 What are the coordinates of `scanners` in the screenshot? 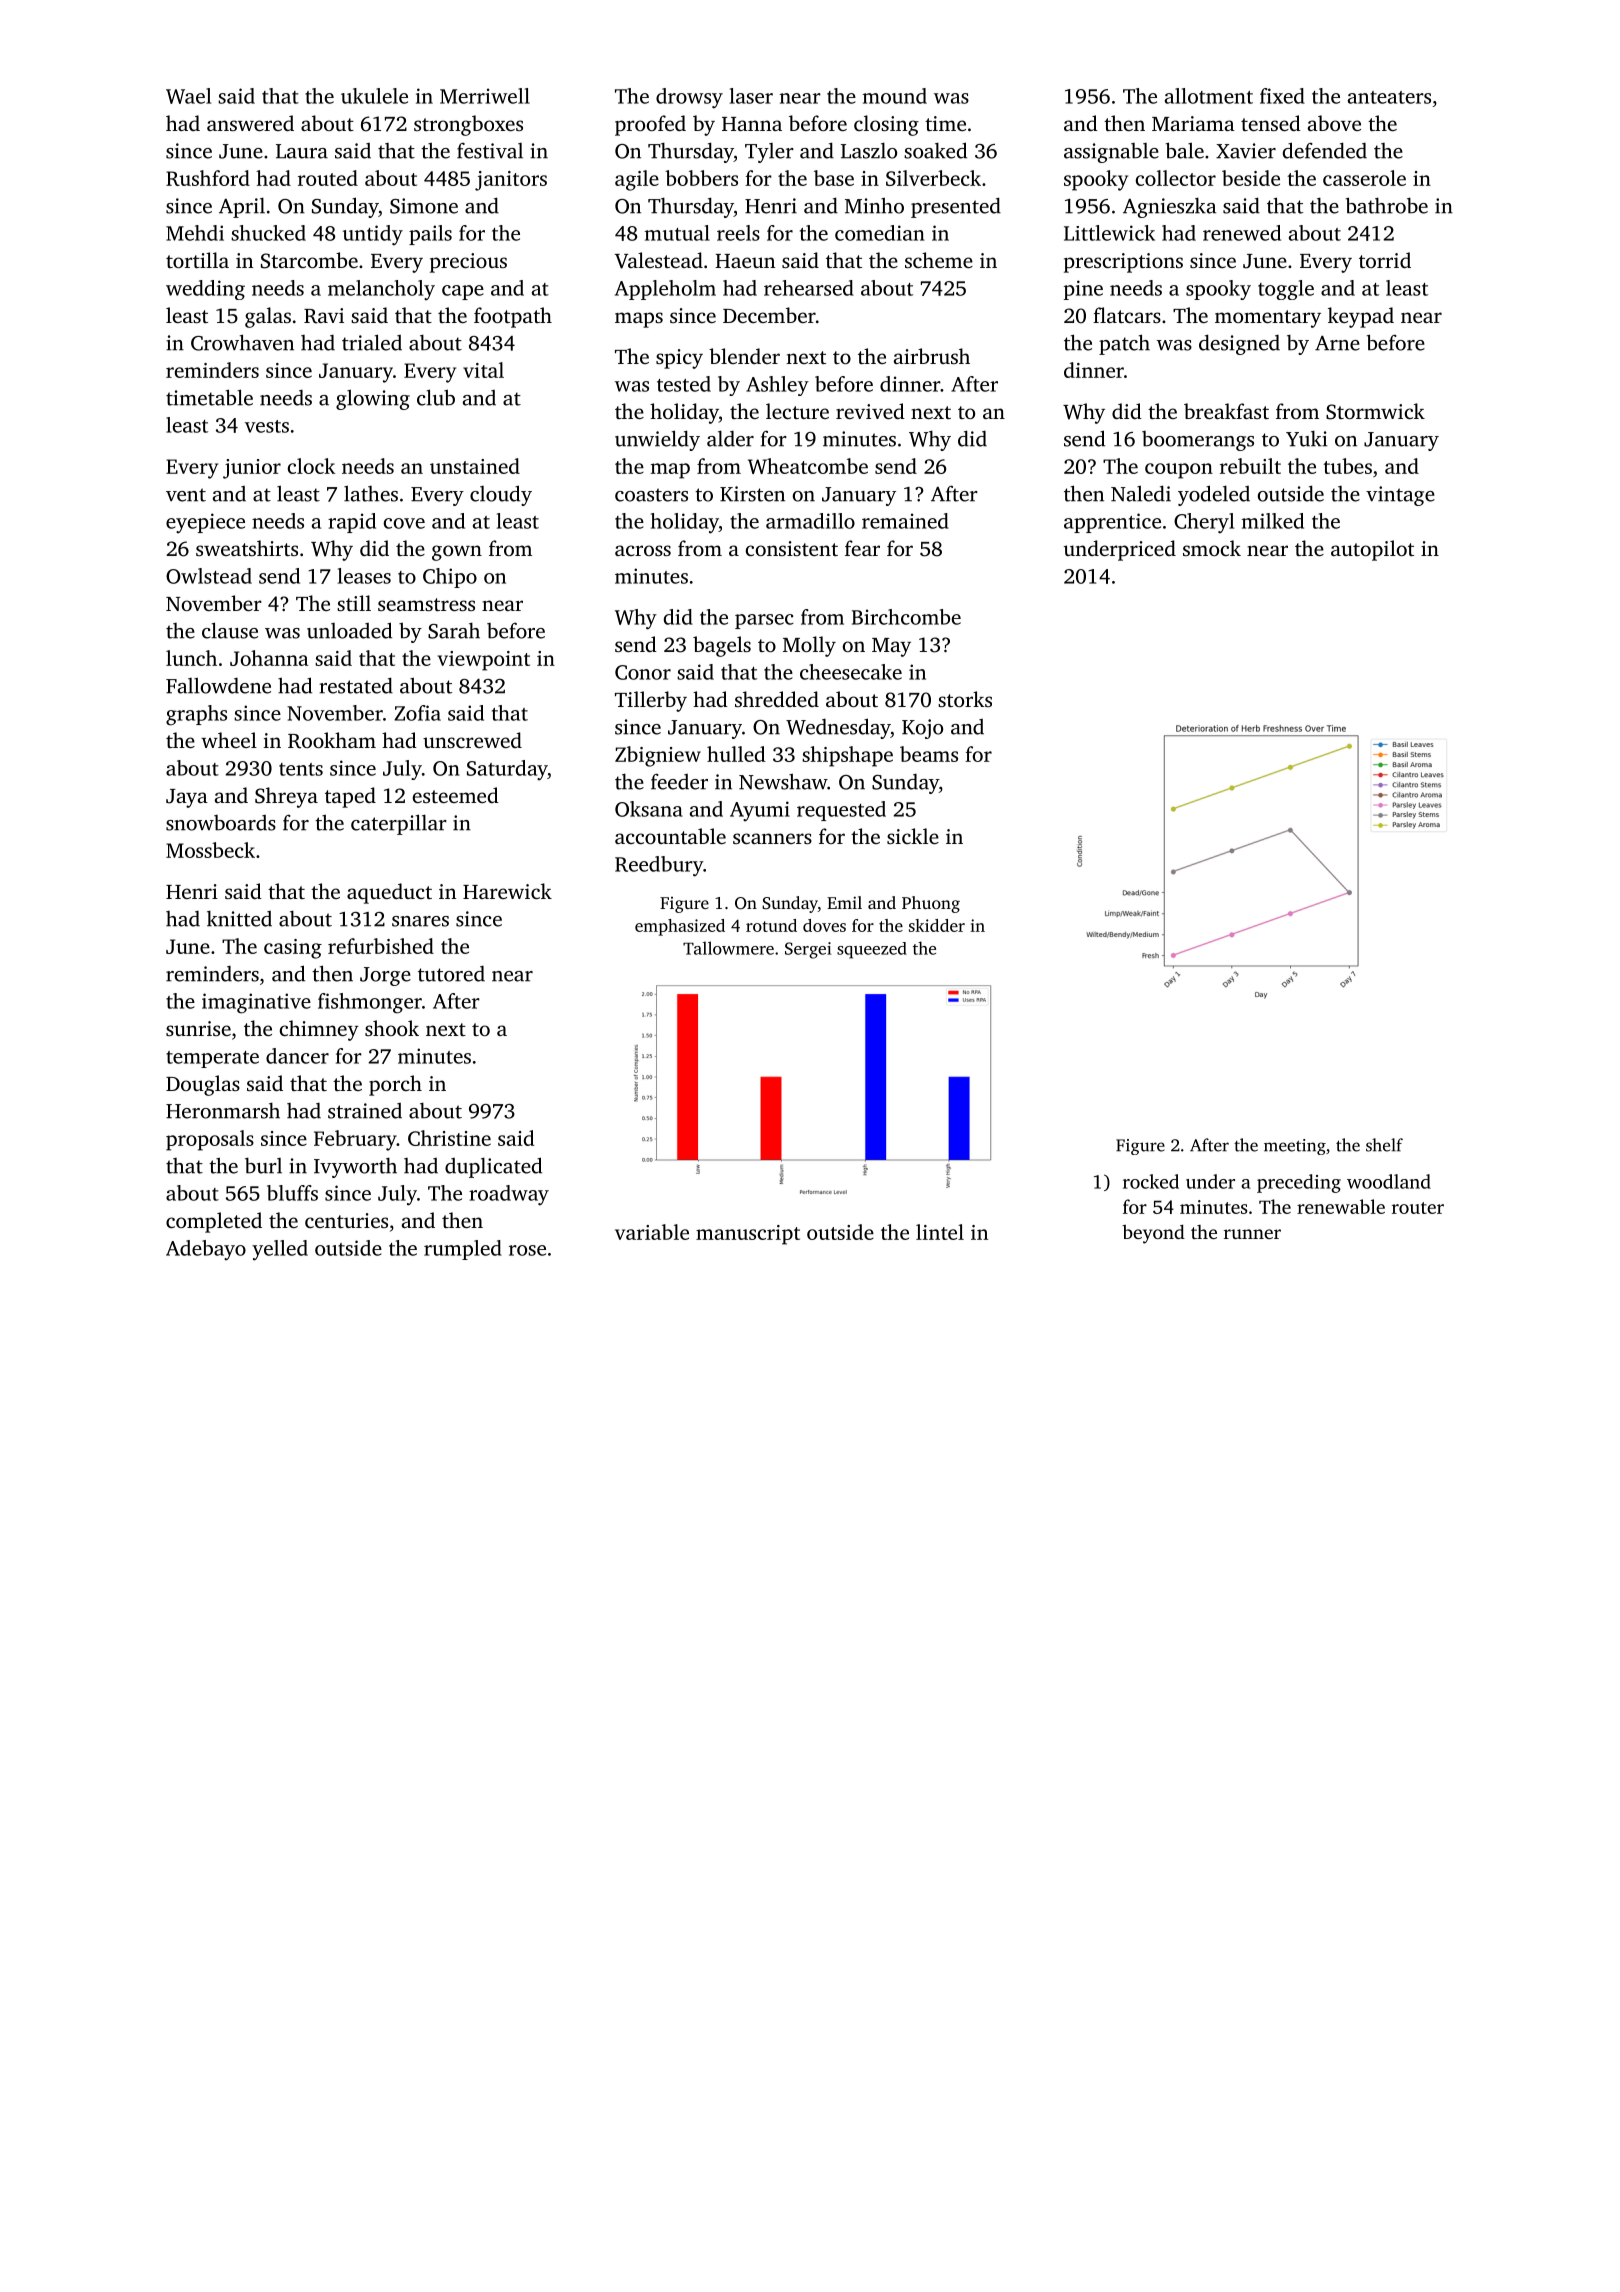 It's located at (772, 838).
